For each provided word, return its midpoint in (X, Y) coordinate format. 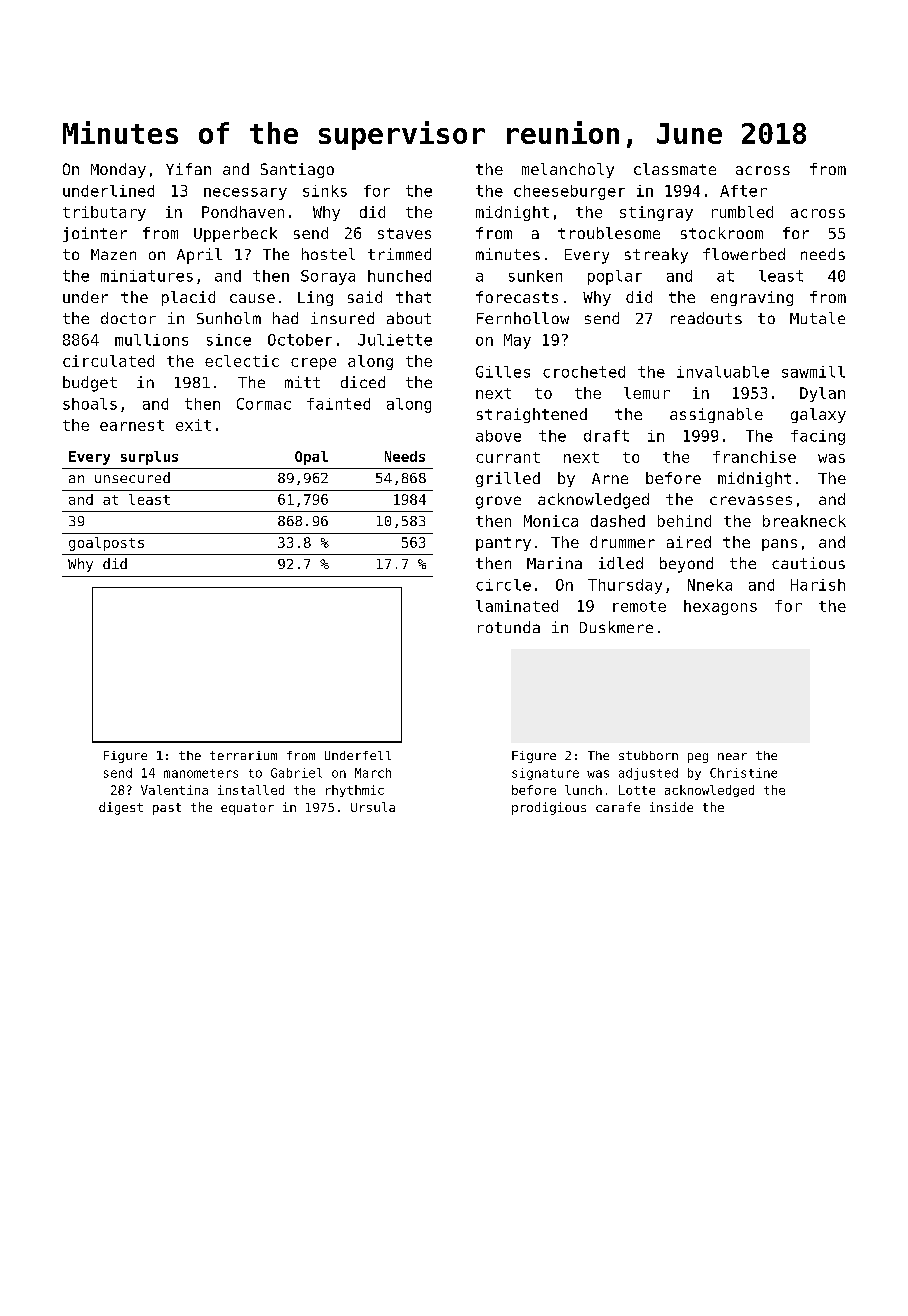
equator (247, 809)
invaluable (723, 372)
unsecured (132, 477)
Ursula (373, 807)
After (743, 191)
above (498, 436)
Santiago (297, 170)
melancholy (568, 170)
